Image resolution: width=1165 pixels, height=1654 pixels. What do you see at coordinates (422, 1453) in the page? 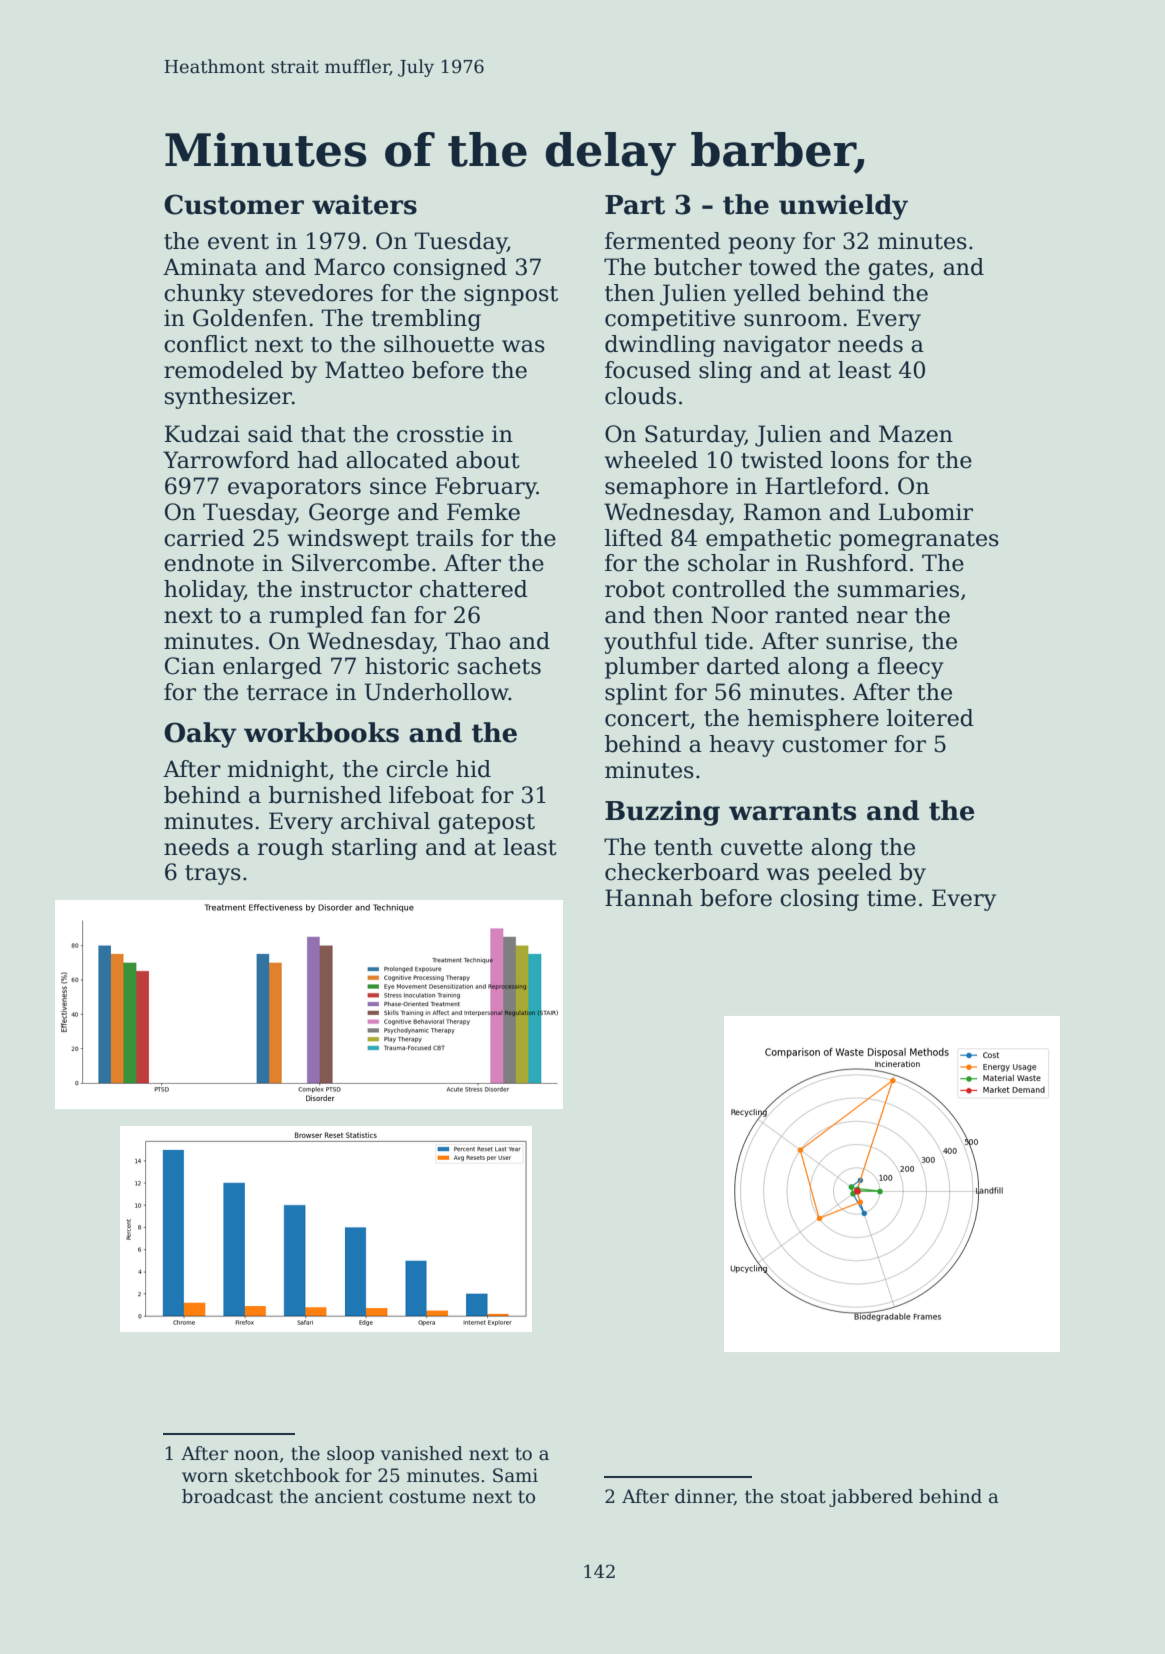
I see `vanished` at bounding box center [422, 1453].
